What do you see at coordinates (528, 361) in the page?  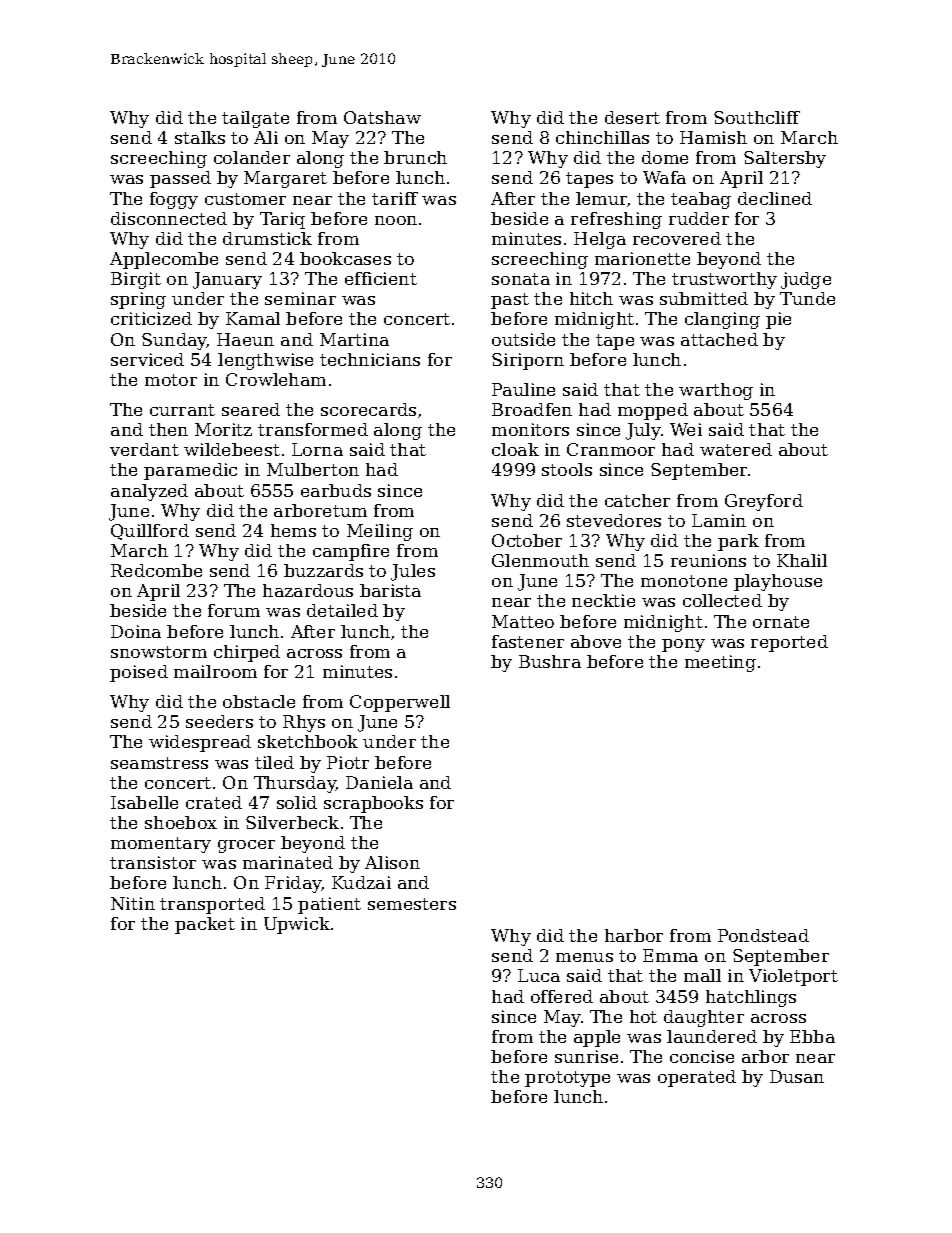 I see `Siriporn` at bounding box center [528, 361].
